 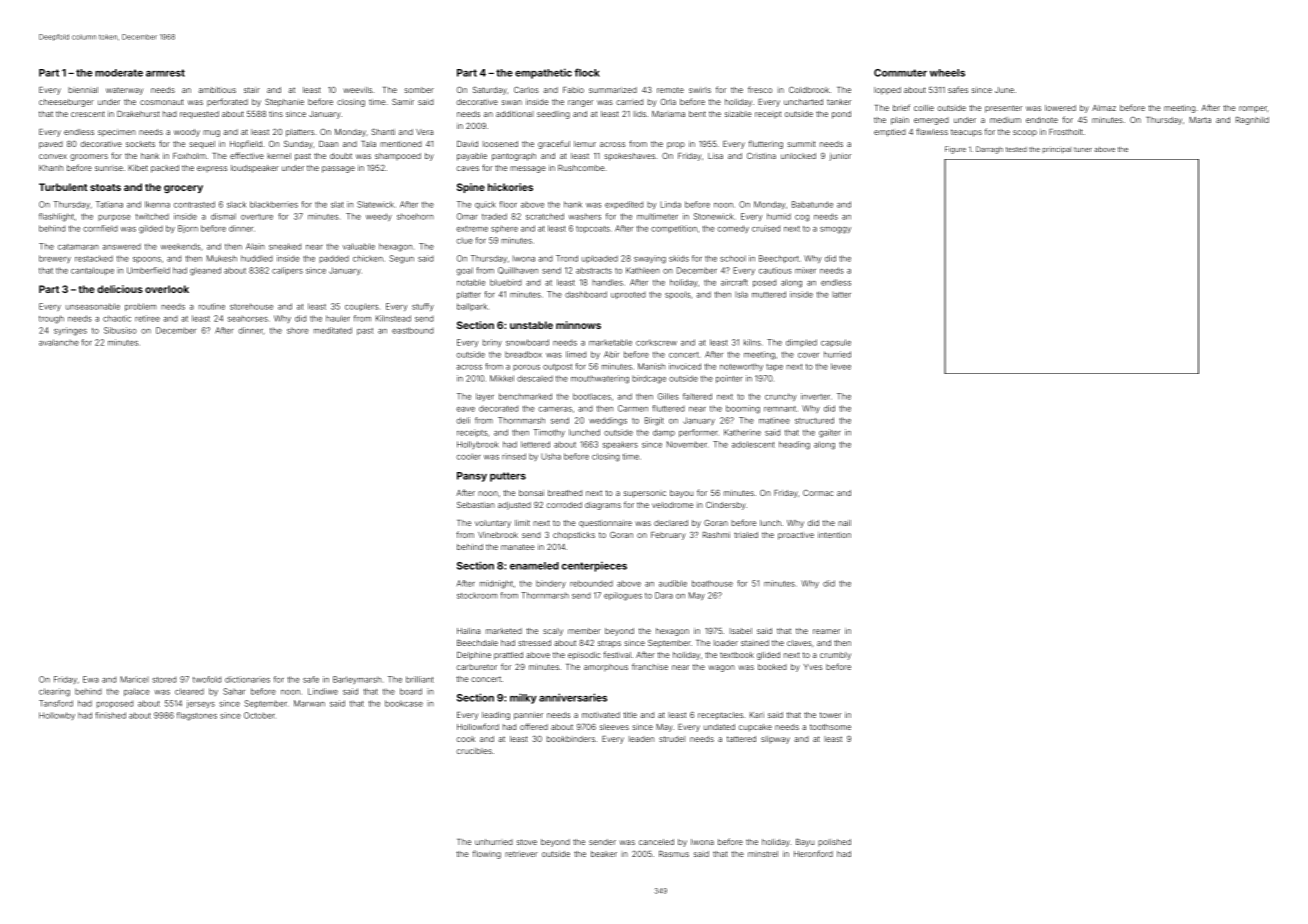 What do you see at coordinates (165, 73) in the page?
I see `armrest` at bounding box center [165, 73].
